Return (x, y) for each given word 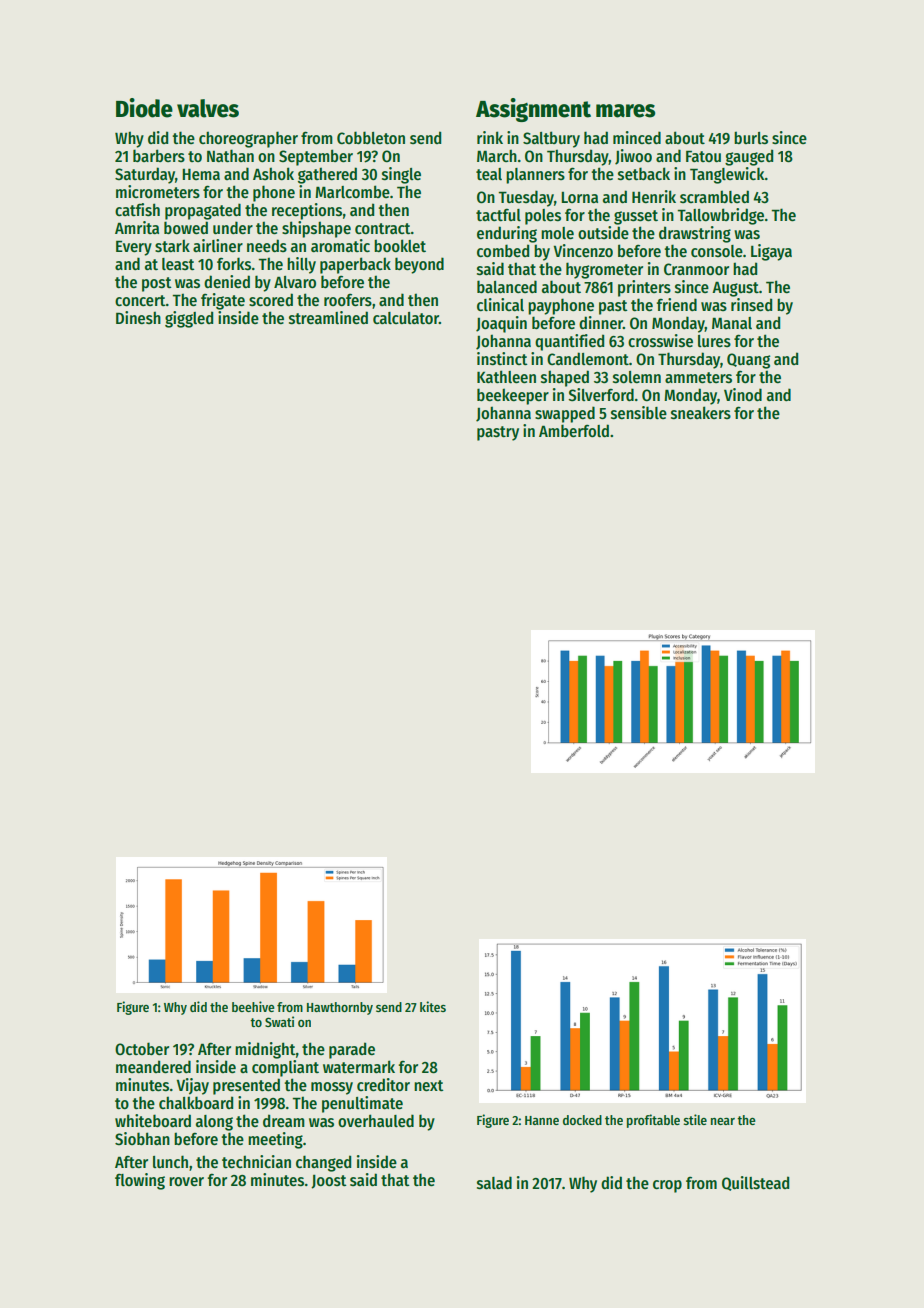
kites (433, 1006)
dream (284, 1120)
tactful (498, 215)
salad (494, 1182)
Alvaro (295, 282)
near (723, 1121)
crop (667, 1186)
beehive (253, 1006)
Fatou (703, 156)
